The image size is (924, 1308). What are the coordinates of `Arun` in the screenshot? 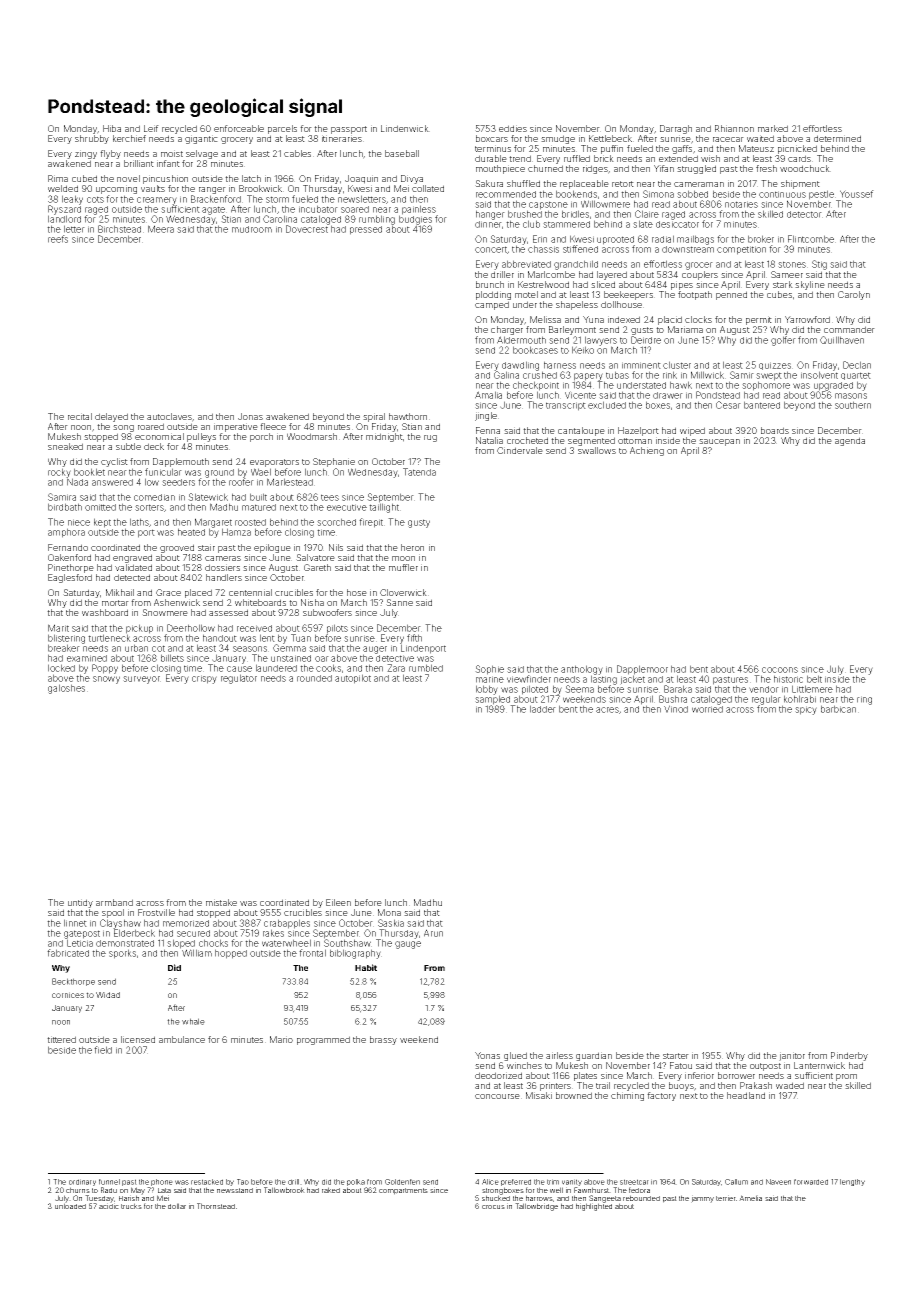 It's located at (433, 933).
